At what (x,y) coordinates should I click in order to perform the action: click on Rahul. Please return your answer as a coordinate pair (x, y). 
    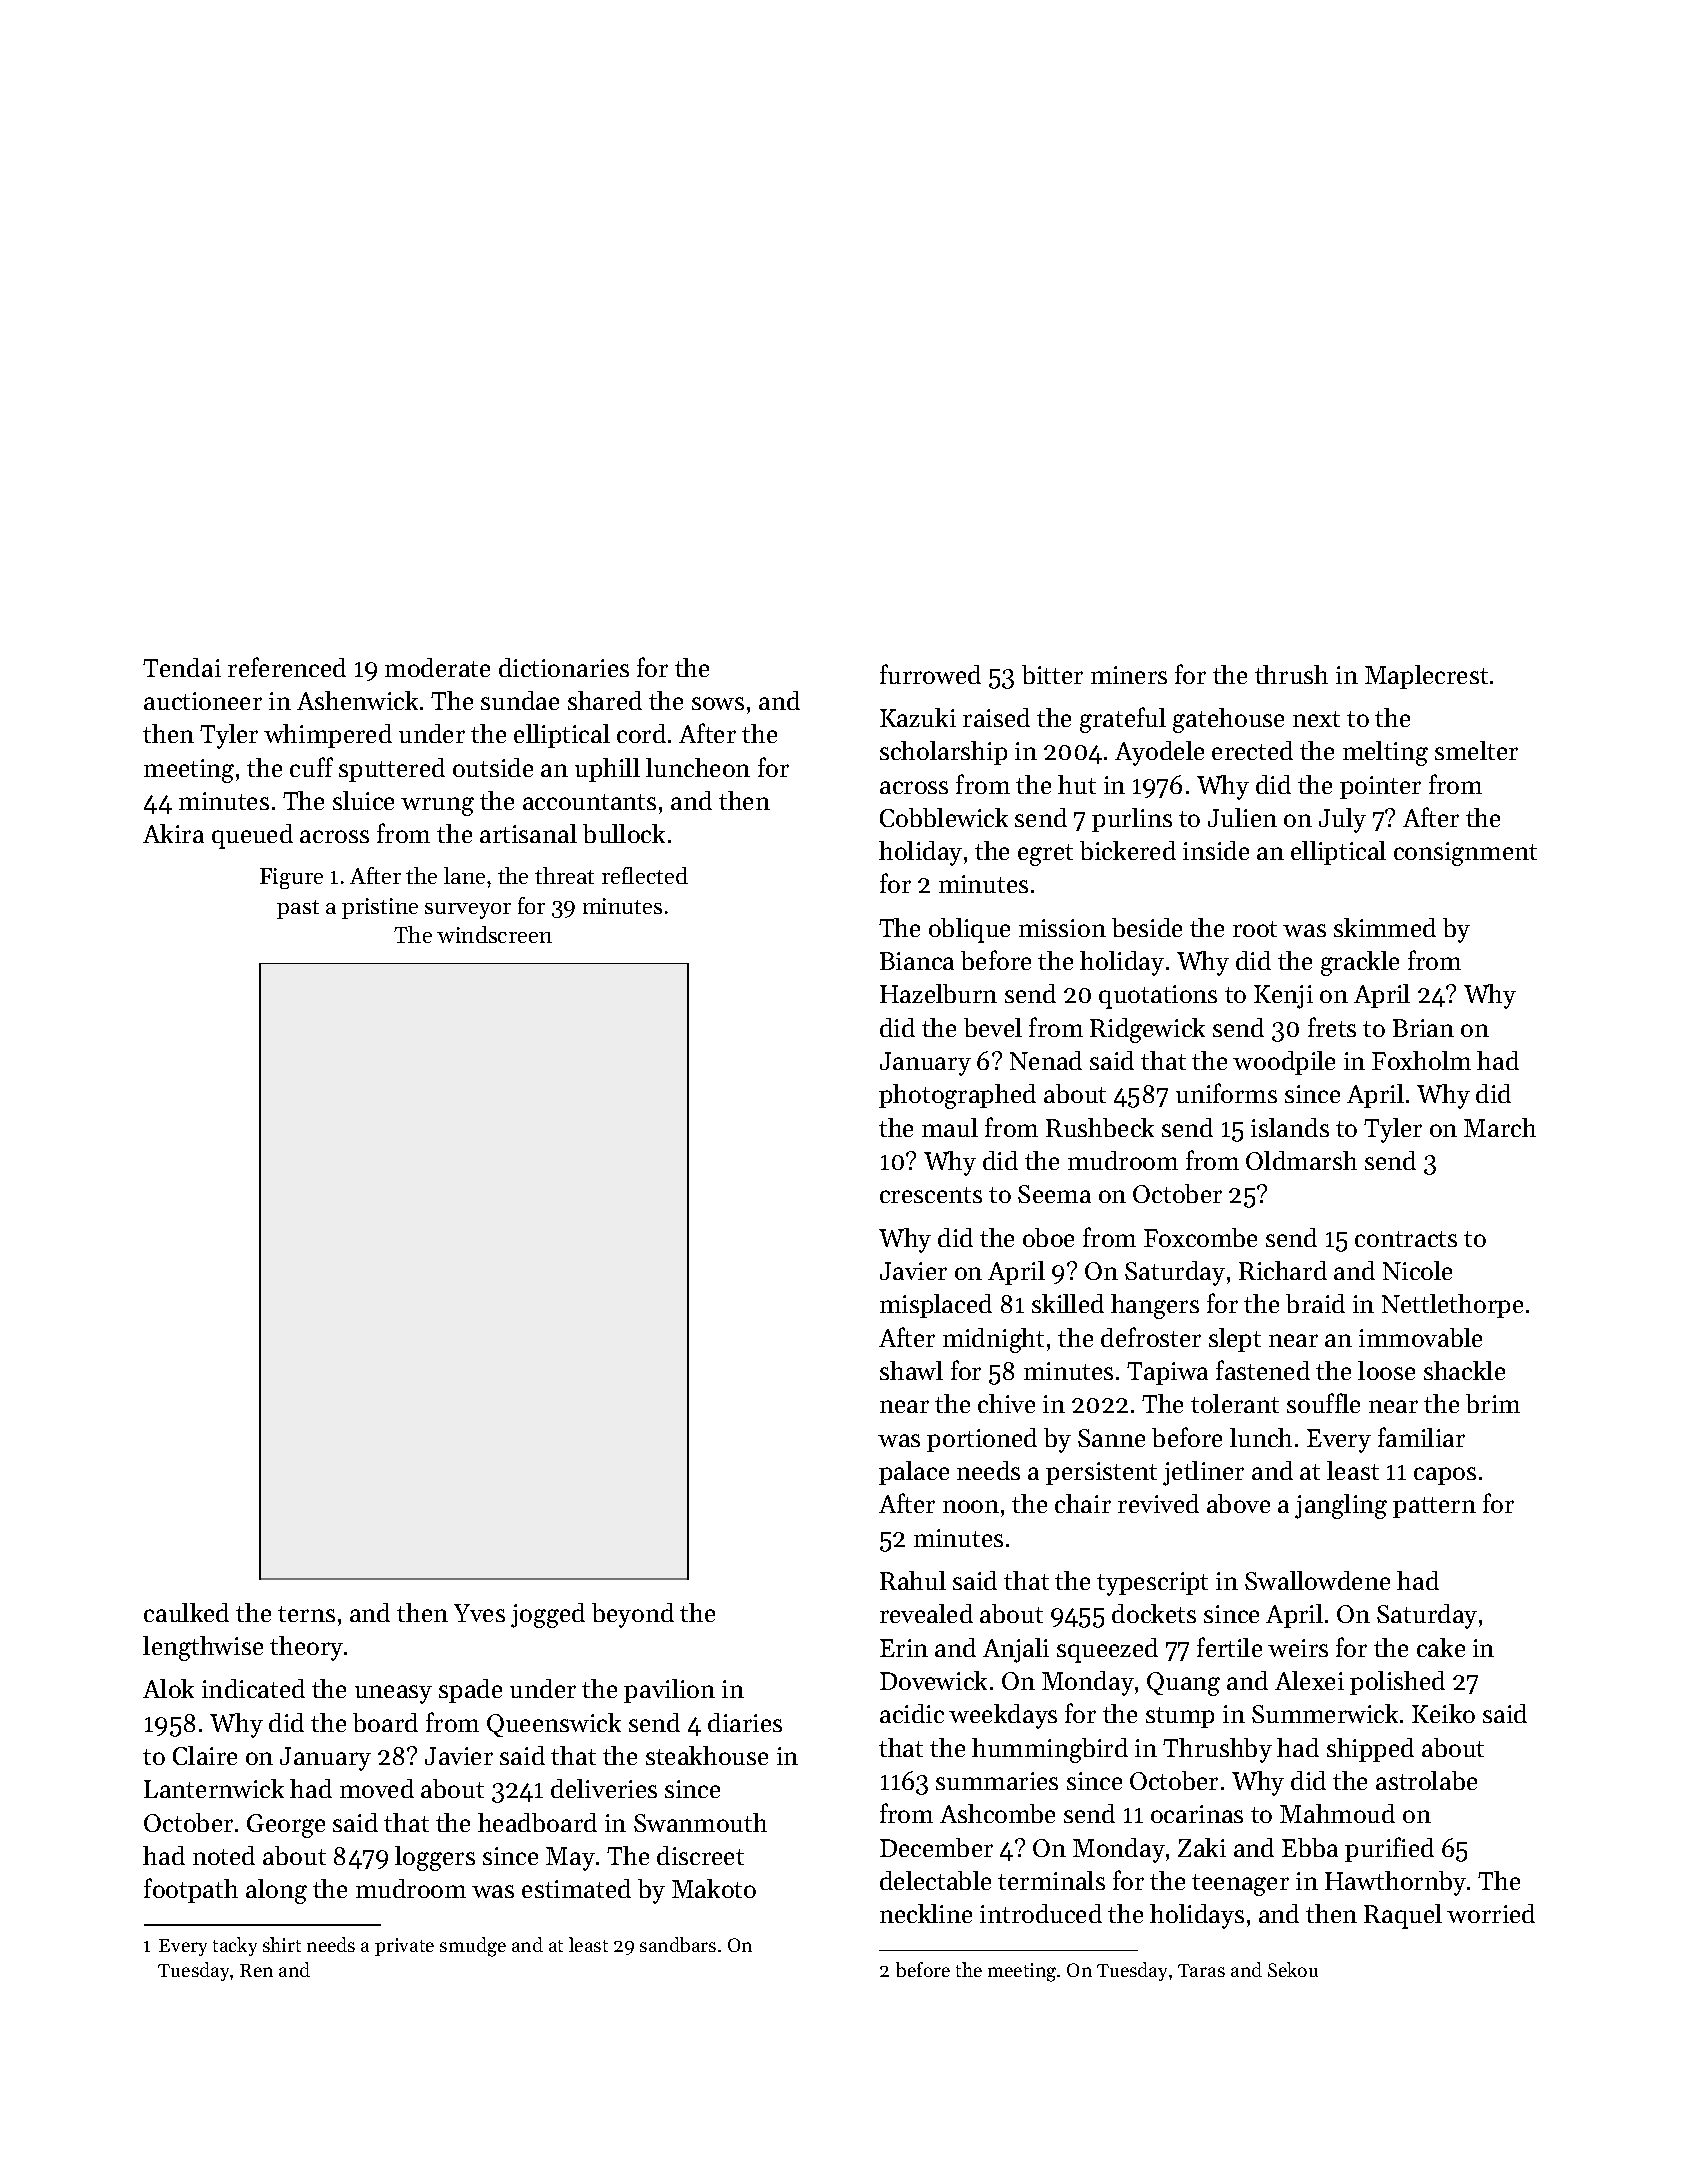
    Looking at the image, I should click on (913, 1580).
